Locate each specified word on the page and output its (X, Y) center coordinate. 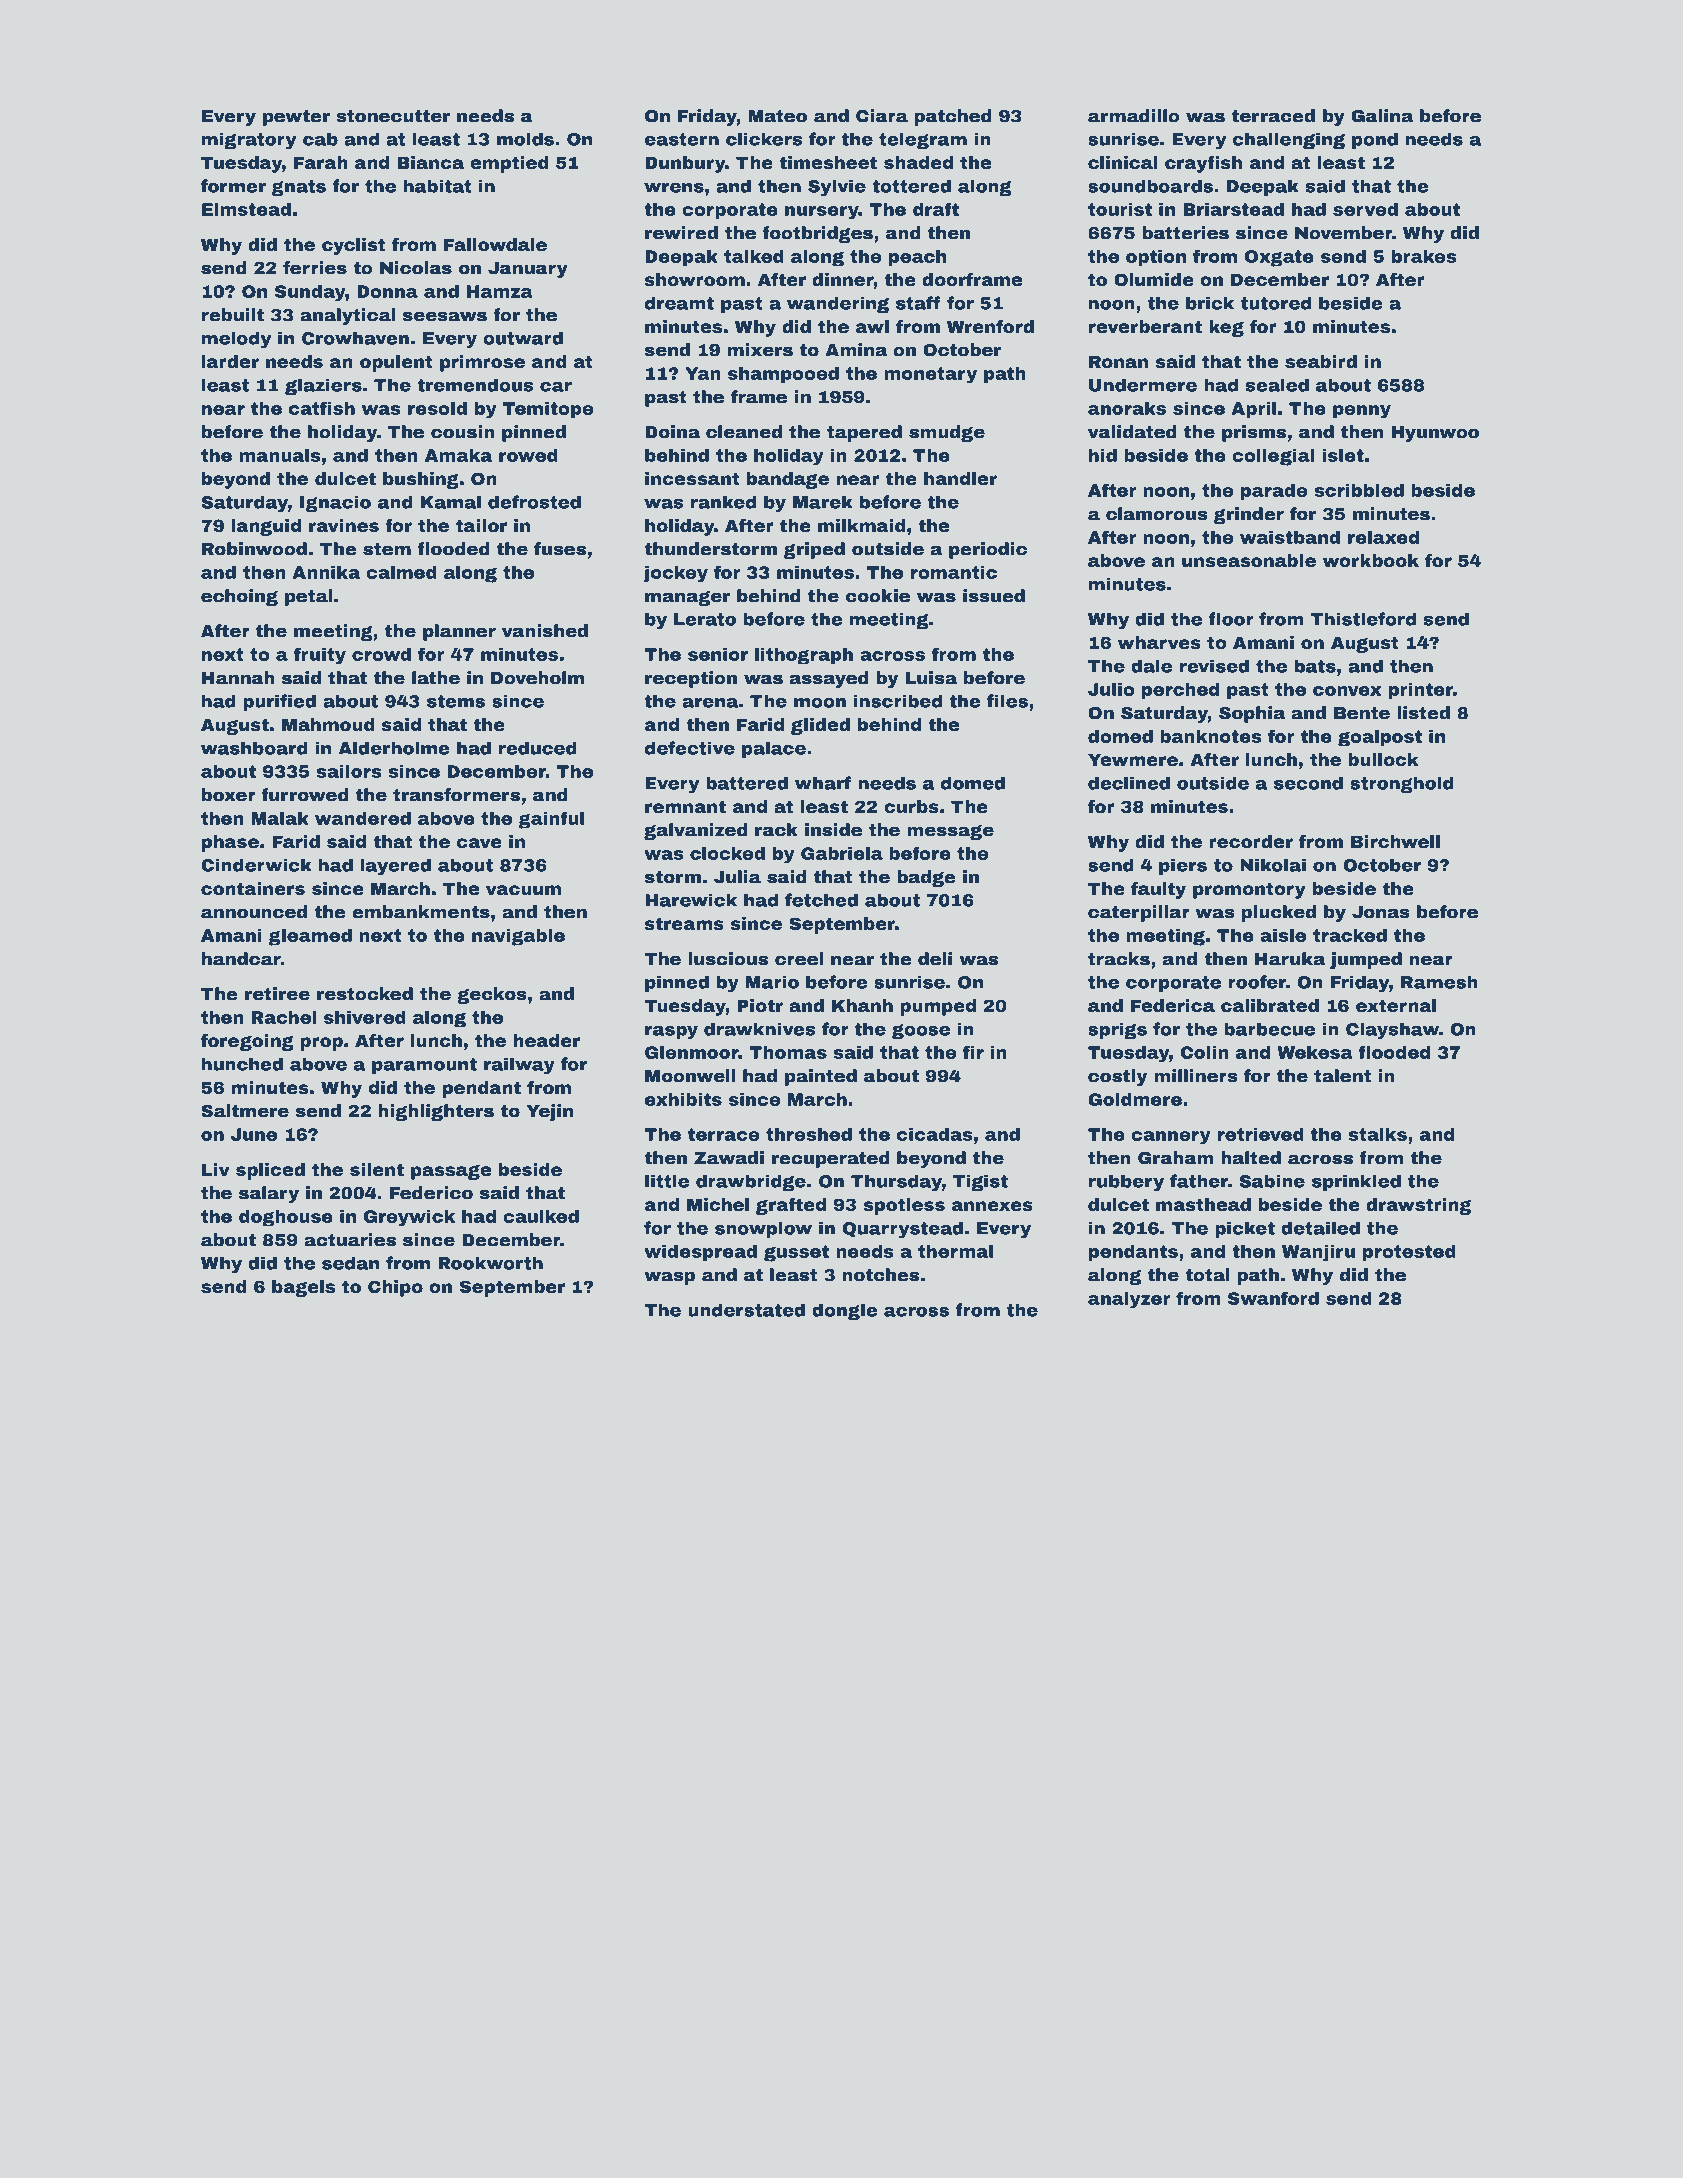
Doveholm (537, 678)
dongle (845, 1311)
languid (266, 527)
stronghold (1402, 784)
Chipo (395, 1288)
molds (525, 139)
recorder (1251, 841)
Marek (823, 502)
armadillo (1134, 116)
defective (690, 748)
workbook (1371, 560)
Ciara (882, 116)
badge (926, 878)
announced (254, 912)
